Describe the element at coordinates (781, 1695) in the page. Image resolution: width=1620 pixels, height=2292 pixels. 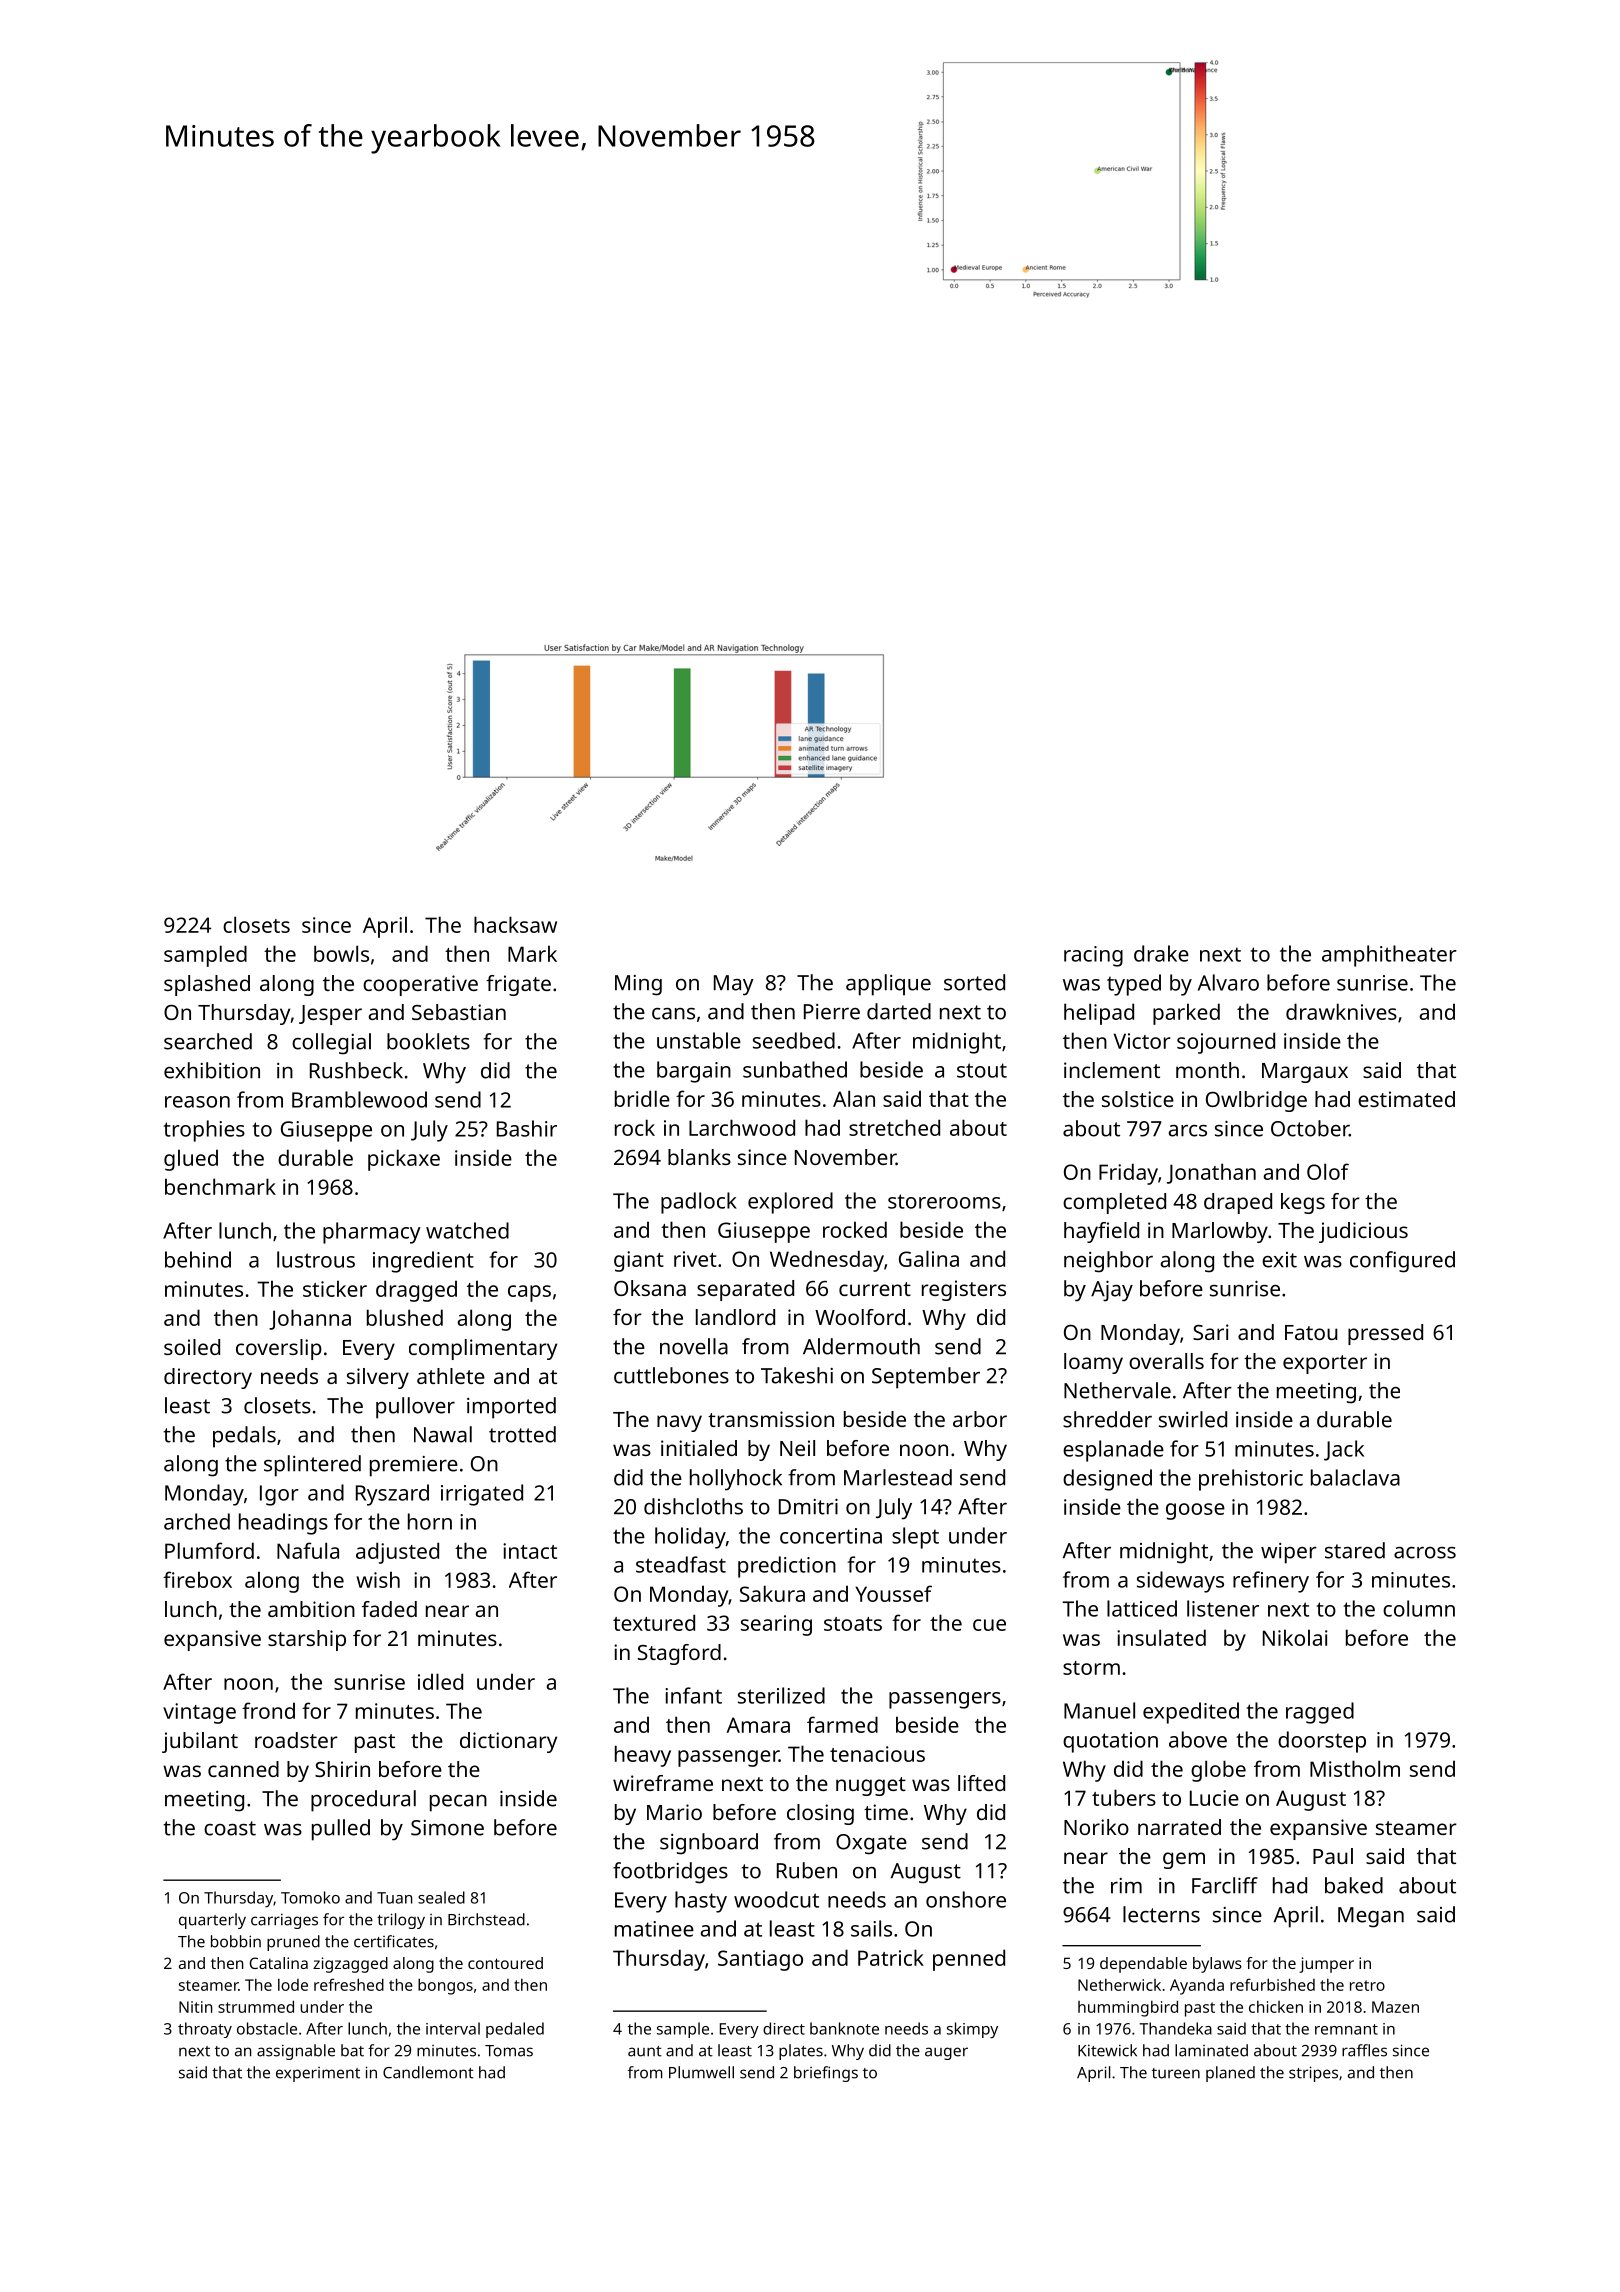
I see `sterilized` at that location.
